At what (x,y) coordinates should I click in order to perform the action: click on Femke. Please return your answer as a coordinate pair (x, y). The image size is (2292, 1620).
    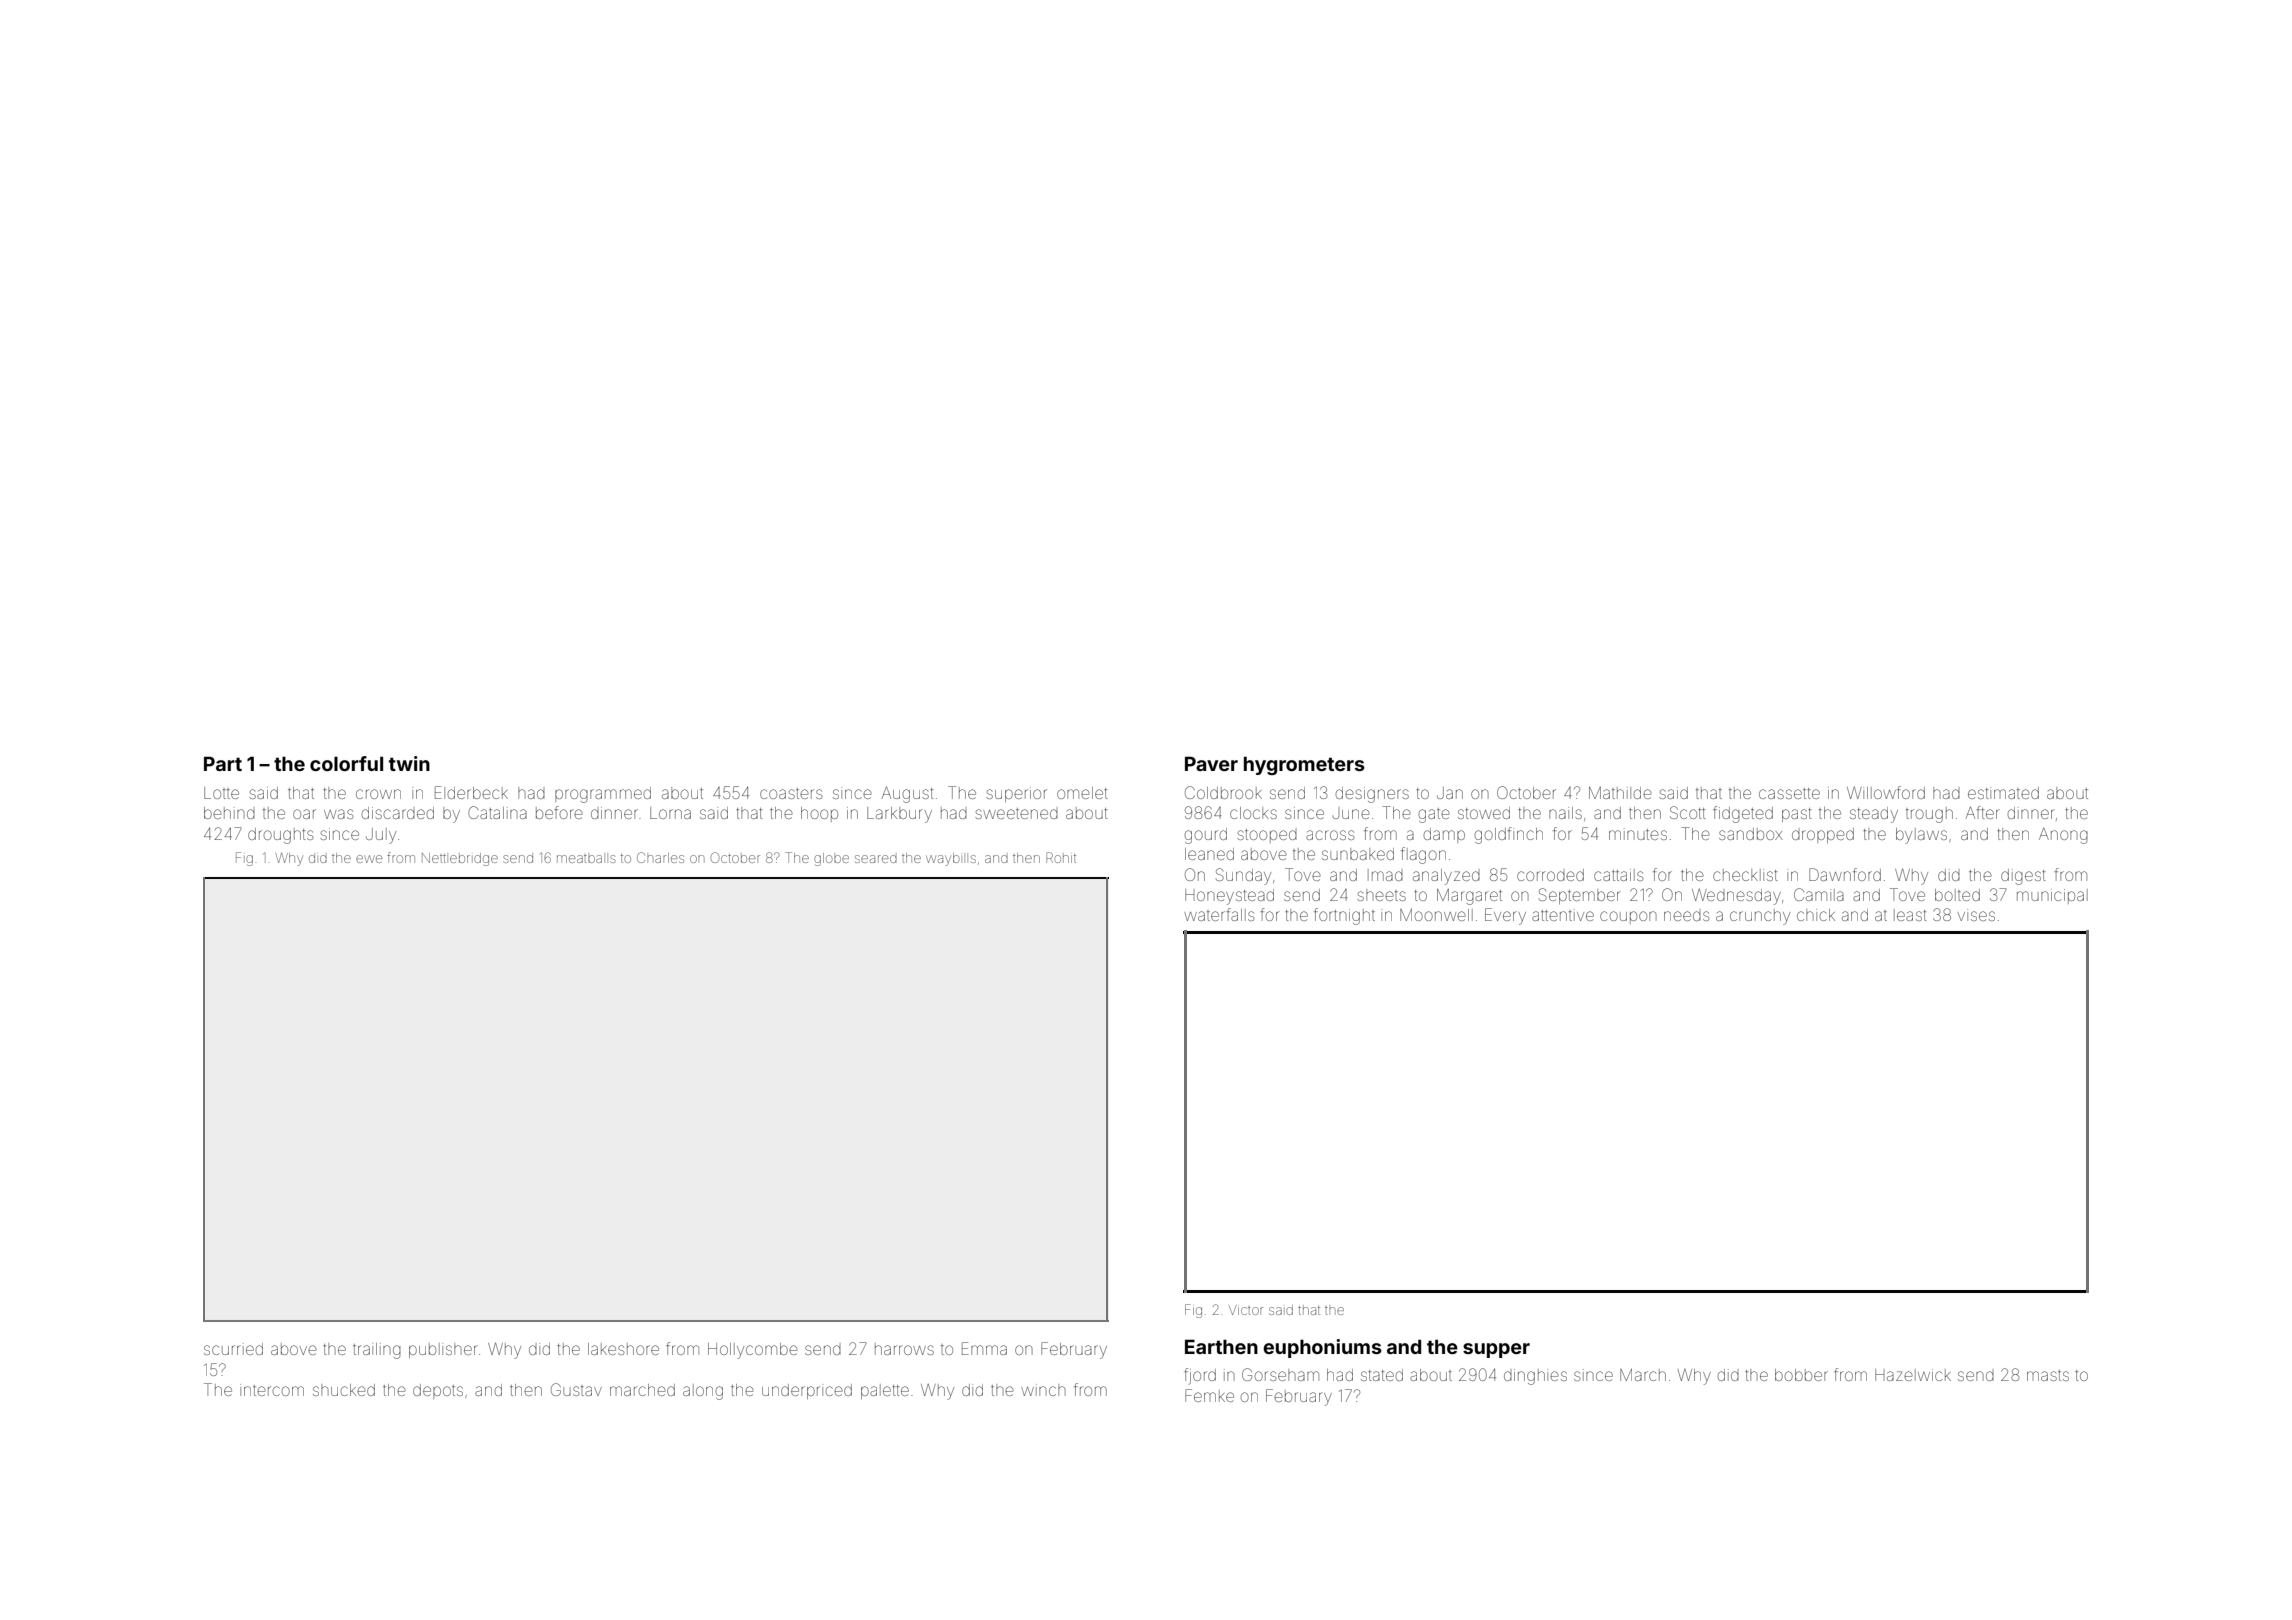
    Looking at the image, I should click on (1209, 1395).
